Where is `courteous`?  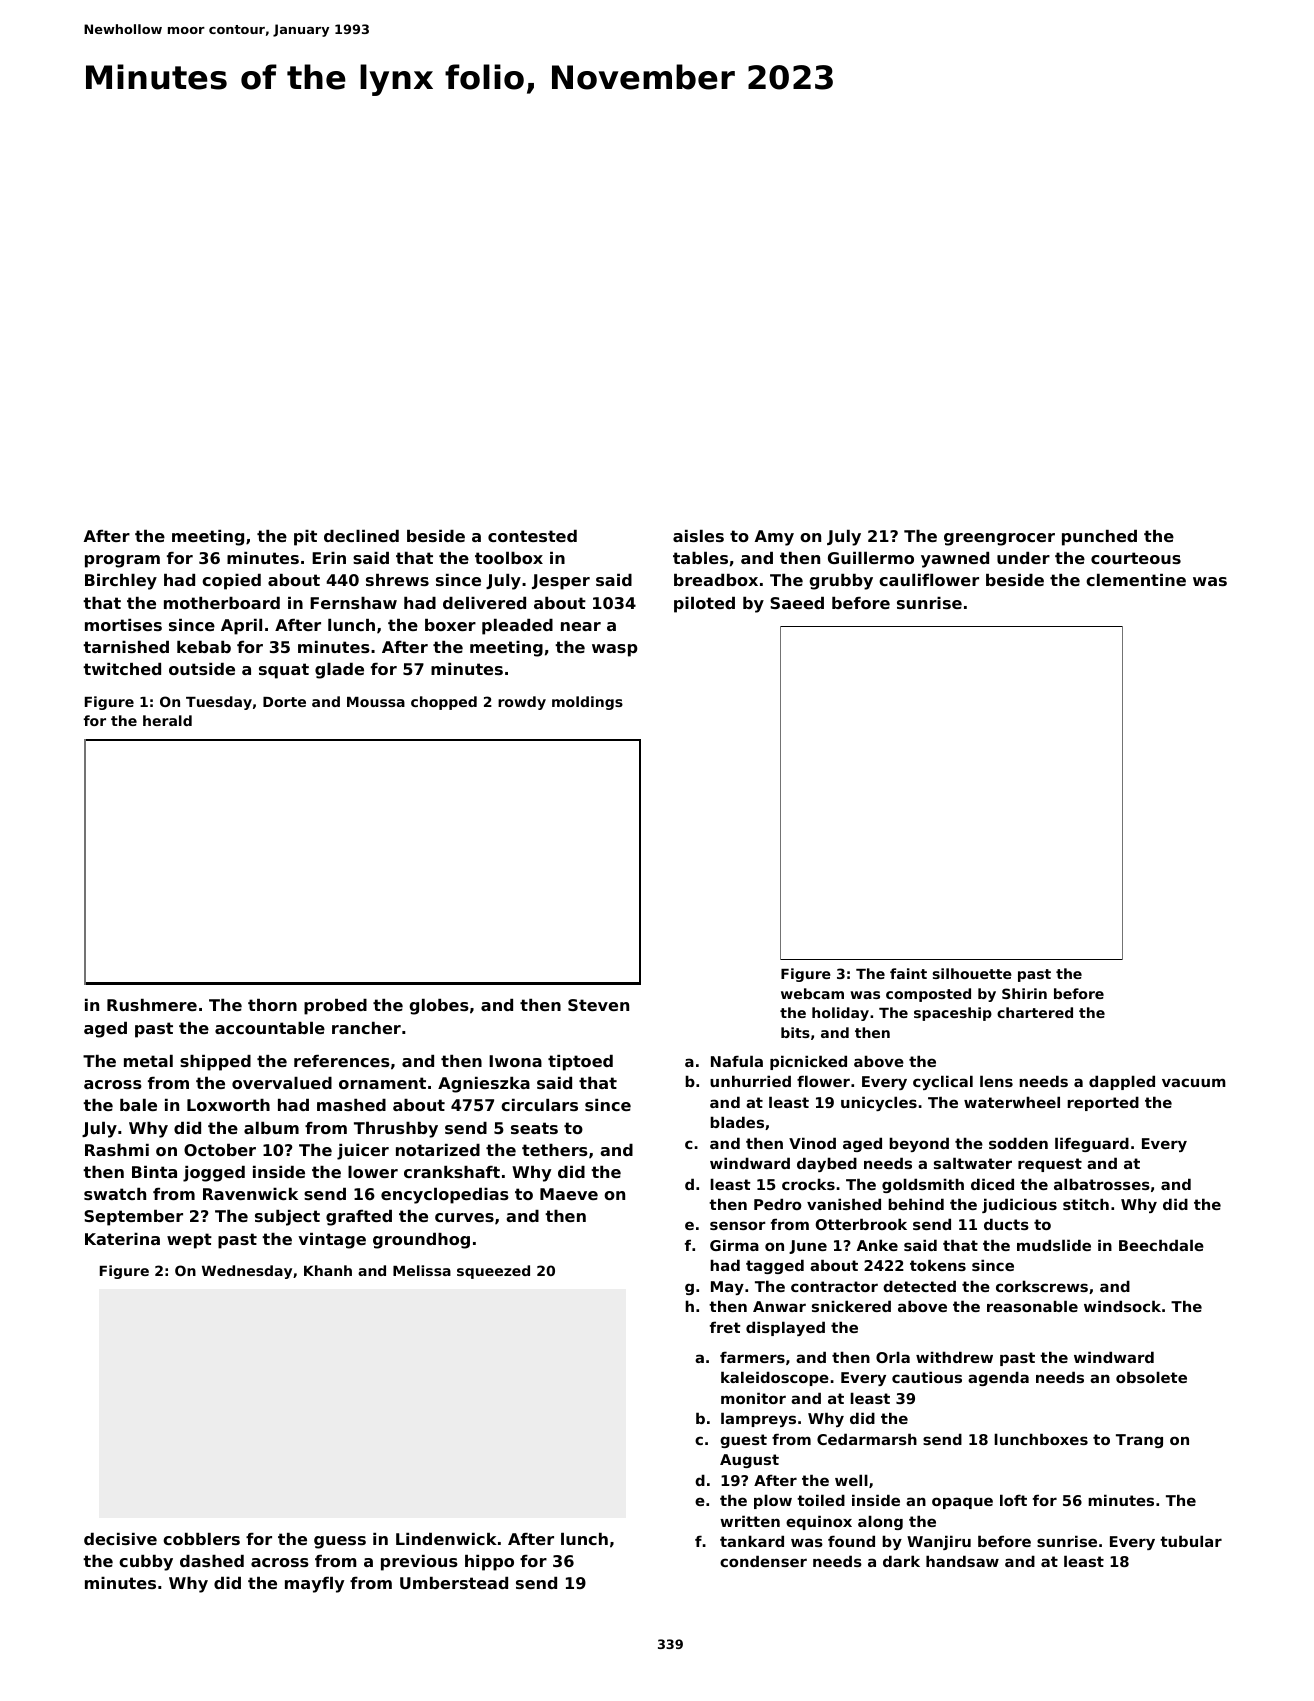
courteous is located at coordinates (1136, 558).
